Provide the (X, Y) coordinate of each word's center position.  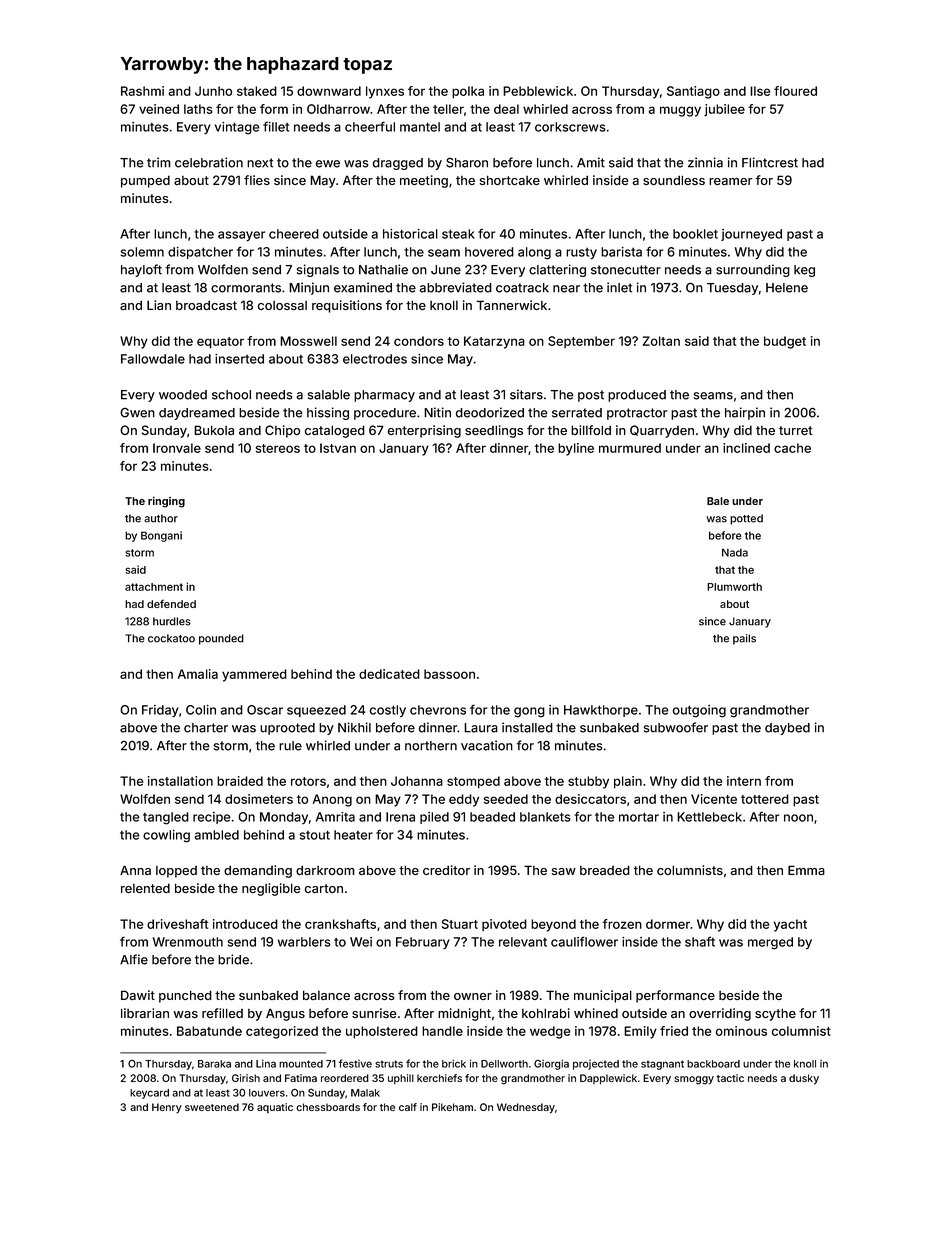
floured (795, 91)
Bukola (214, 430)
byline (576, 449)
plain (628, 782)
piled (434, 818)
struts (389, 1064)
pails (744, 639)
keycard (149, 1094)
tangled (166, 818)
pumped (145, 181)
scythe (775, 1014)
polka (468, 92)
